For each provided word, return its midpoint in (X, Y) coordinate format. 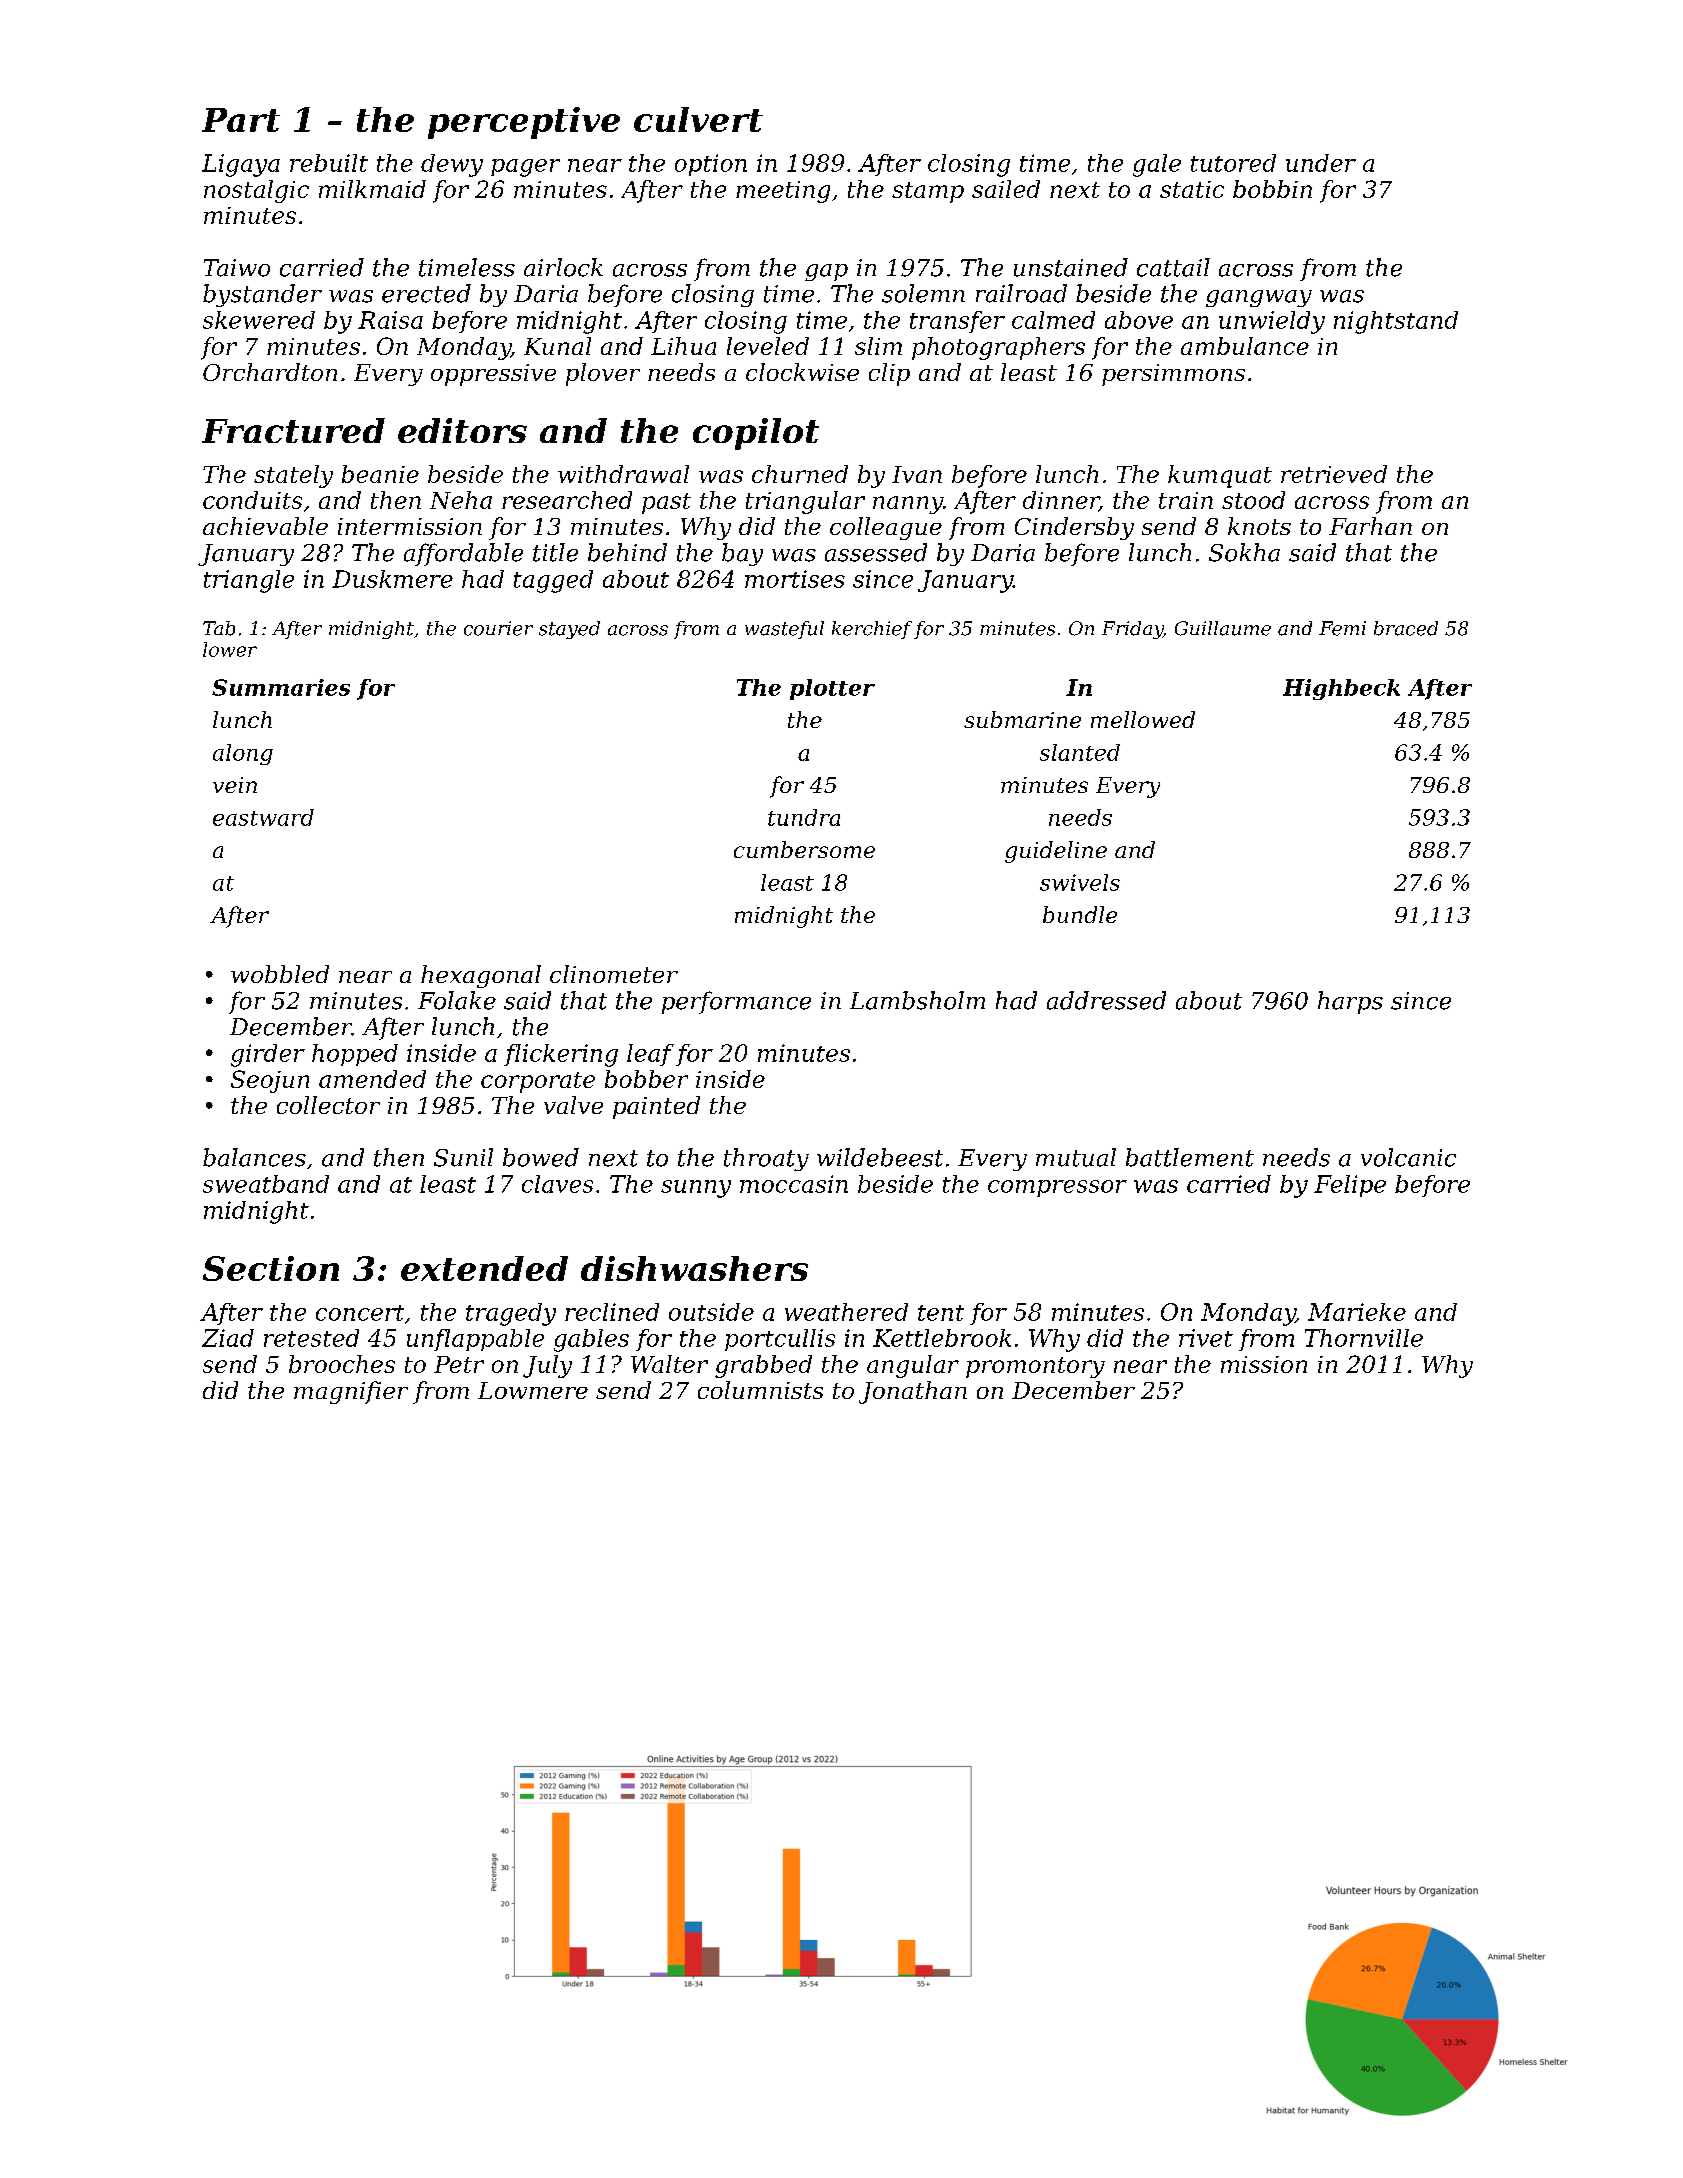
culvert (698, 119)
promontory (1035, 1367)
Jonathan (913, 1392)
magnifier (351, 1392)
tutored (1233, 163)
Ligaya (241, 165)
